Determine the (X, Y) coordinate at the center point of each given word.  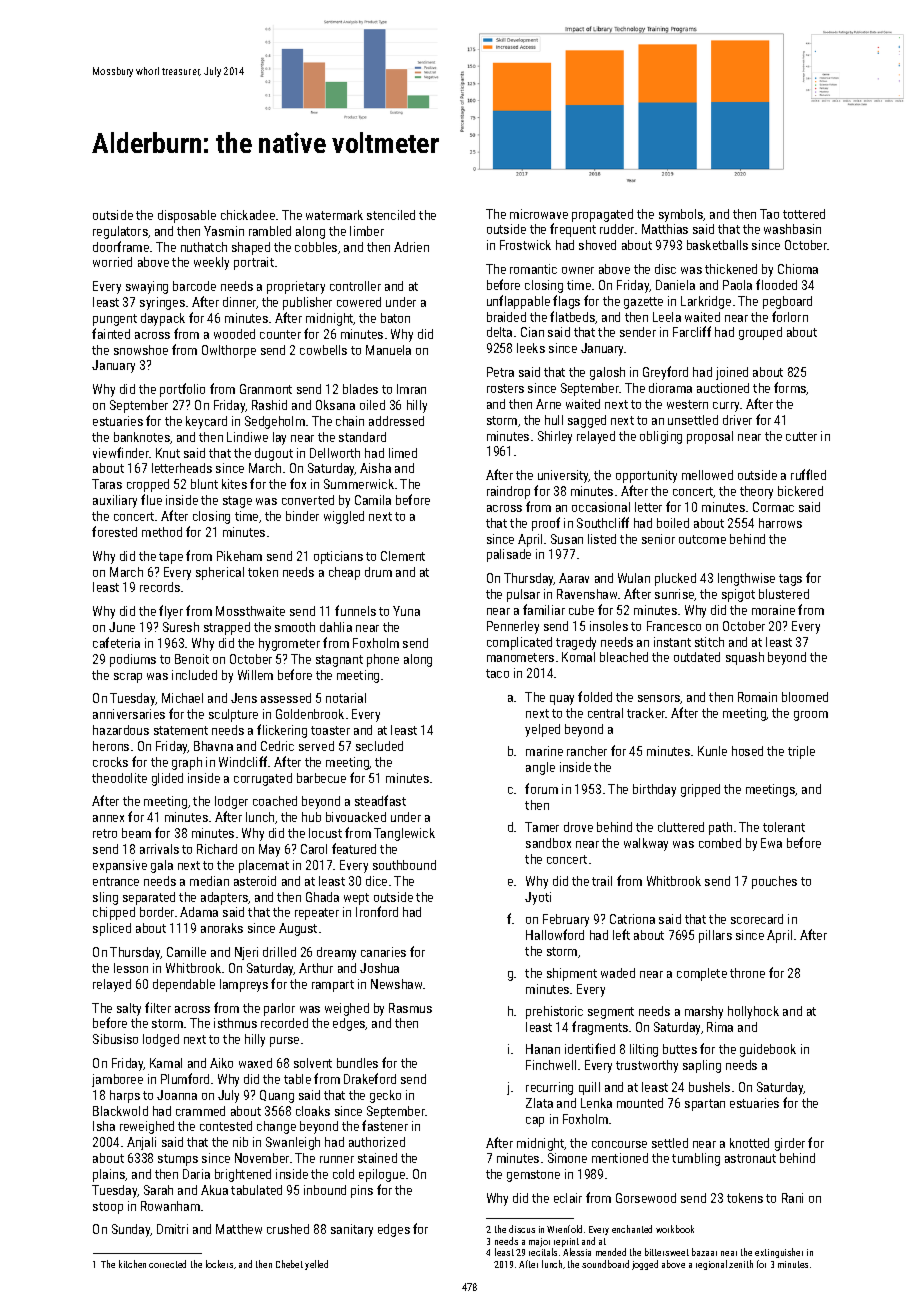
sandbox (548, 843)
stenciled (391, 215)
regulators (120, 232)
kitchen (132, 1264)
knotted (749, 1143)
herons (111, 746)
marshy (704, 1012)
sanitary (352, 1230)
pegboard (787, 302)
